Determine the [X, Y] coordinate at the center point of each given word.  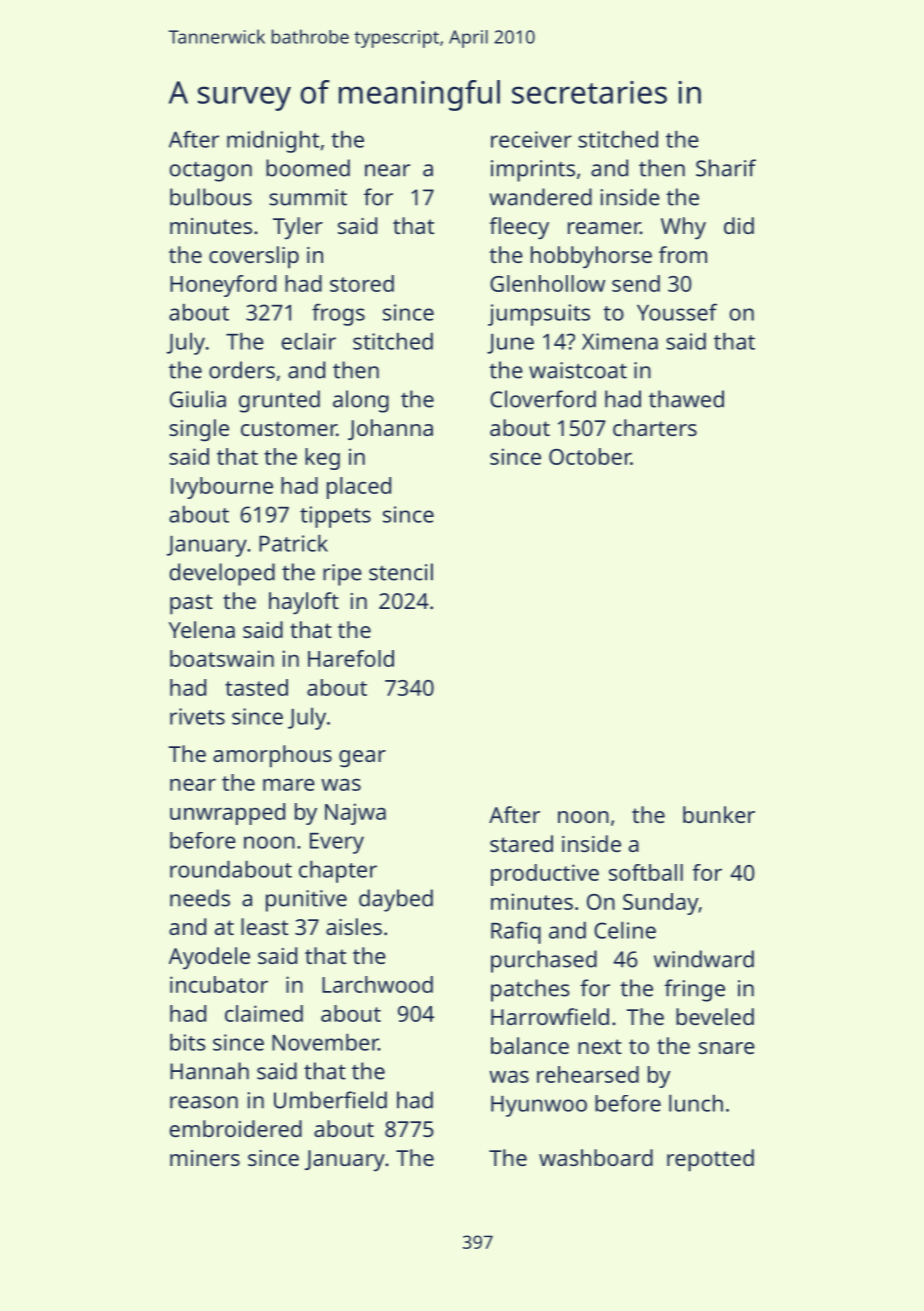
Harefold [351, 658]
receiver [531, 139]
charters [655, 427]
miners [205, 1158]
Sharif [726, 168]
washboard [596, 1157]
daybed [396, 900]
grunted [279, 401]
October [590, 456]
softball [646, 872]
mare [289, 785]
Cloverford [543, 399]
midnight [273, 142]
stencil [401, 572]
